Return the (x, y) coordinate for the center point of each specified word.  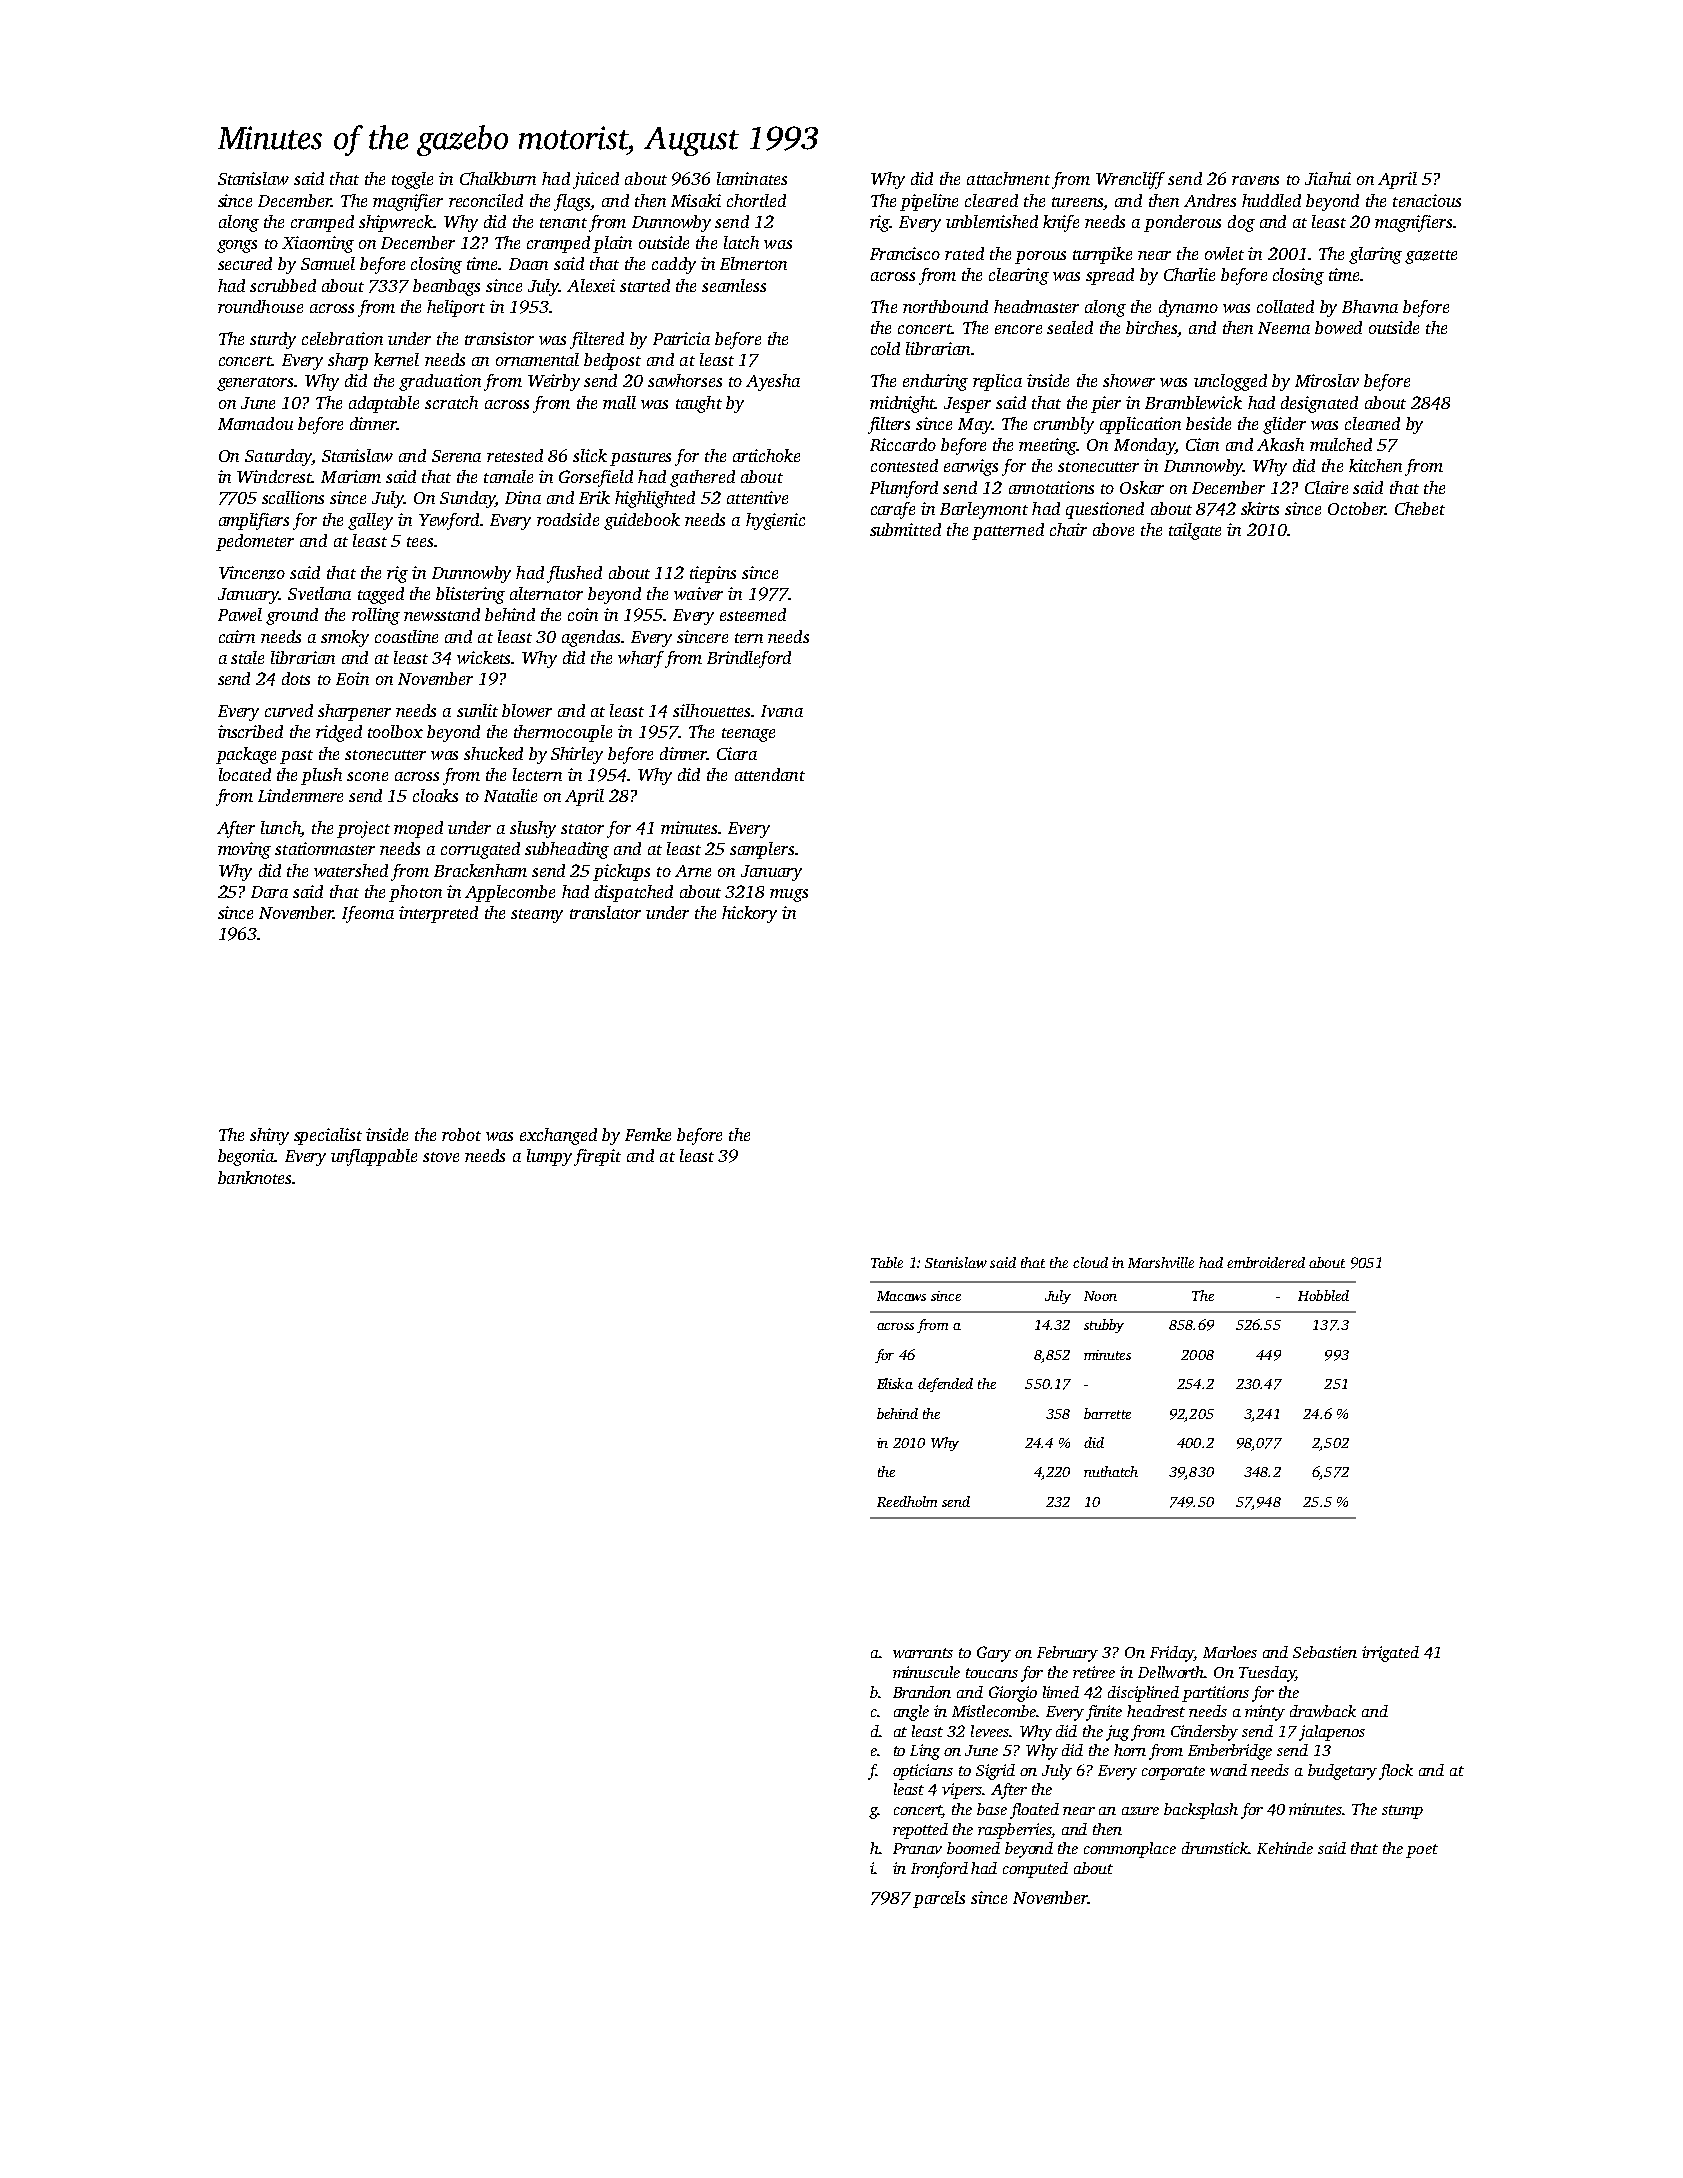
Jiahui (1328, 178)
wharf (641, 659)
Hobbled (1323, 1295)
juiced (596, 180)
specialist (328, 1136)
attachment (1008, 178)
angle (911, 1713)
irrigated (1390, 1654)
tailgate (1195, 531)
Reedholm (907, 1501)
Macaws (901, 1296)
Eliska (895, 1383)
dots (296, 678)
